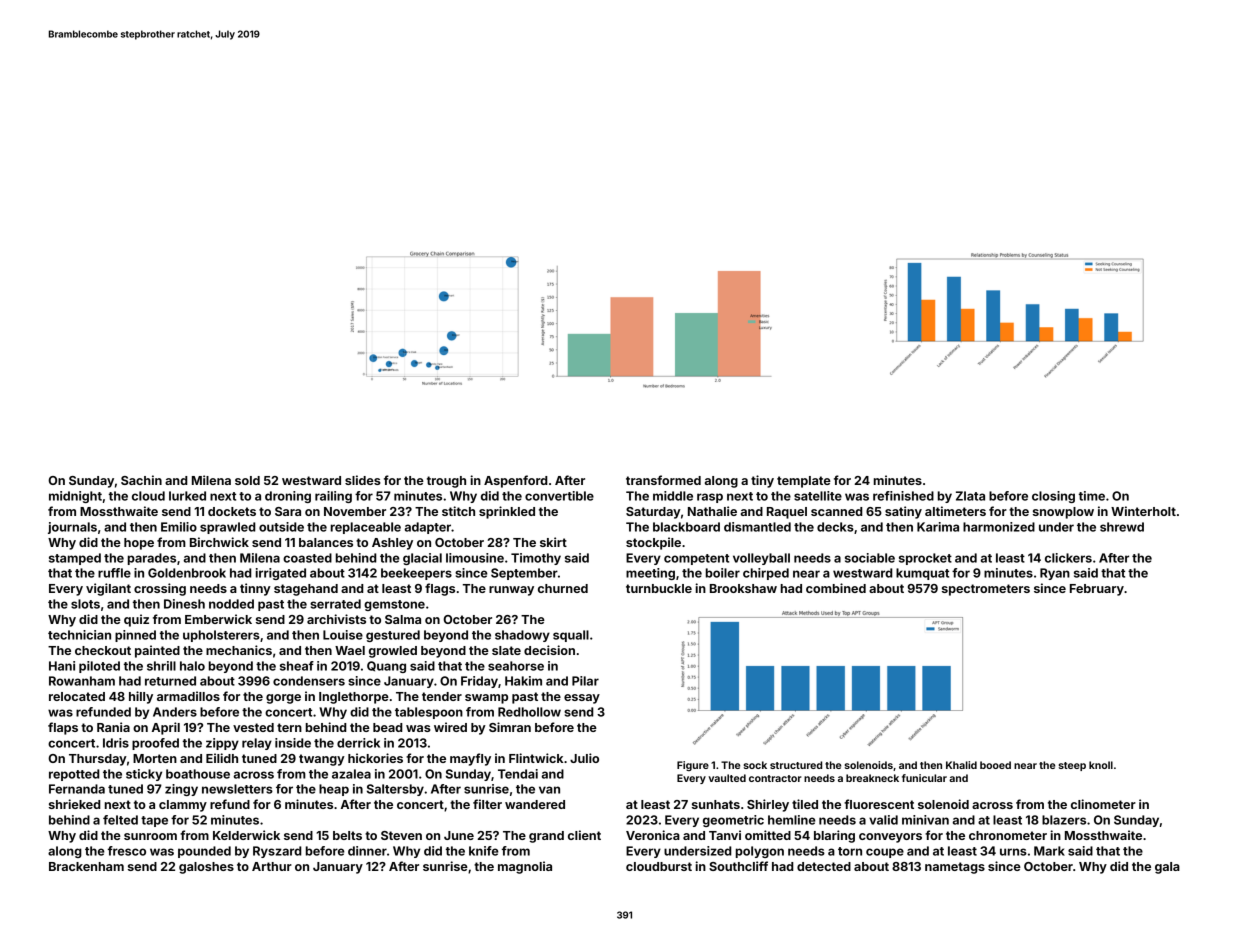  What do you see at coordinates (141, 480) in the screenshot?
I see `Sachin` at bounding box center [141, 480].
